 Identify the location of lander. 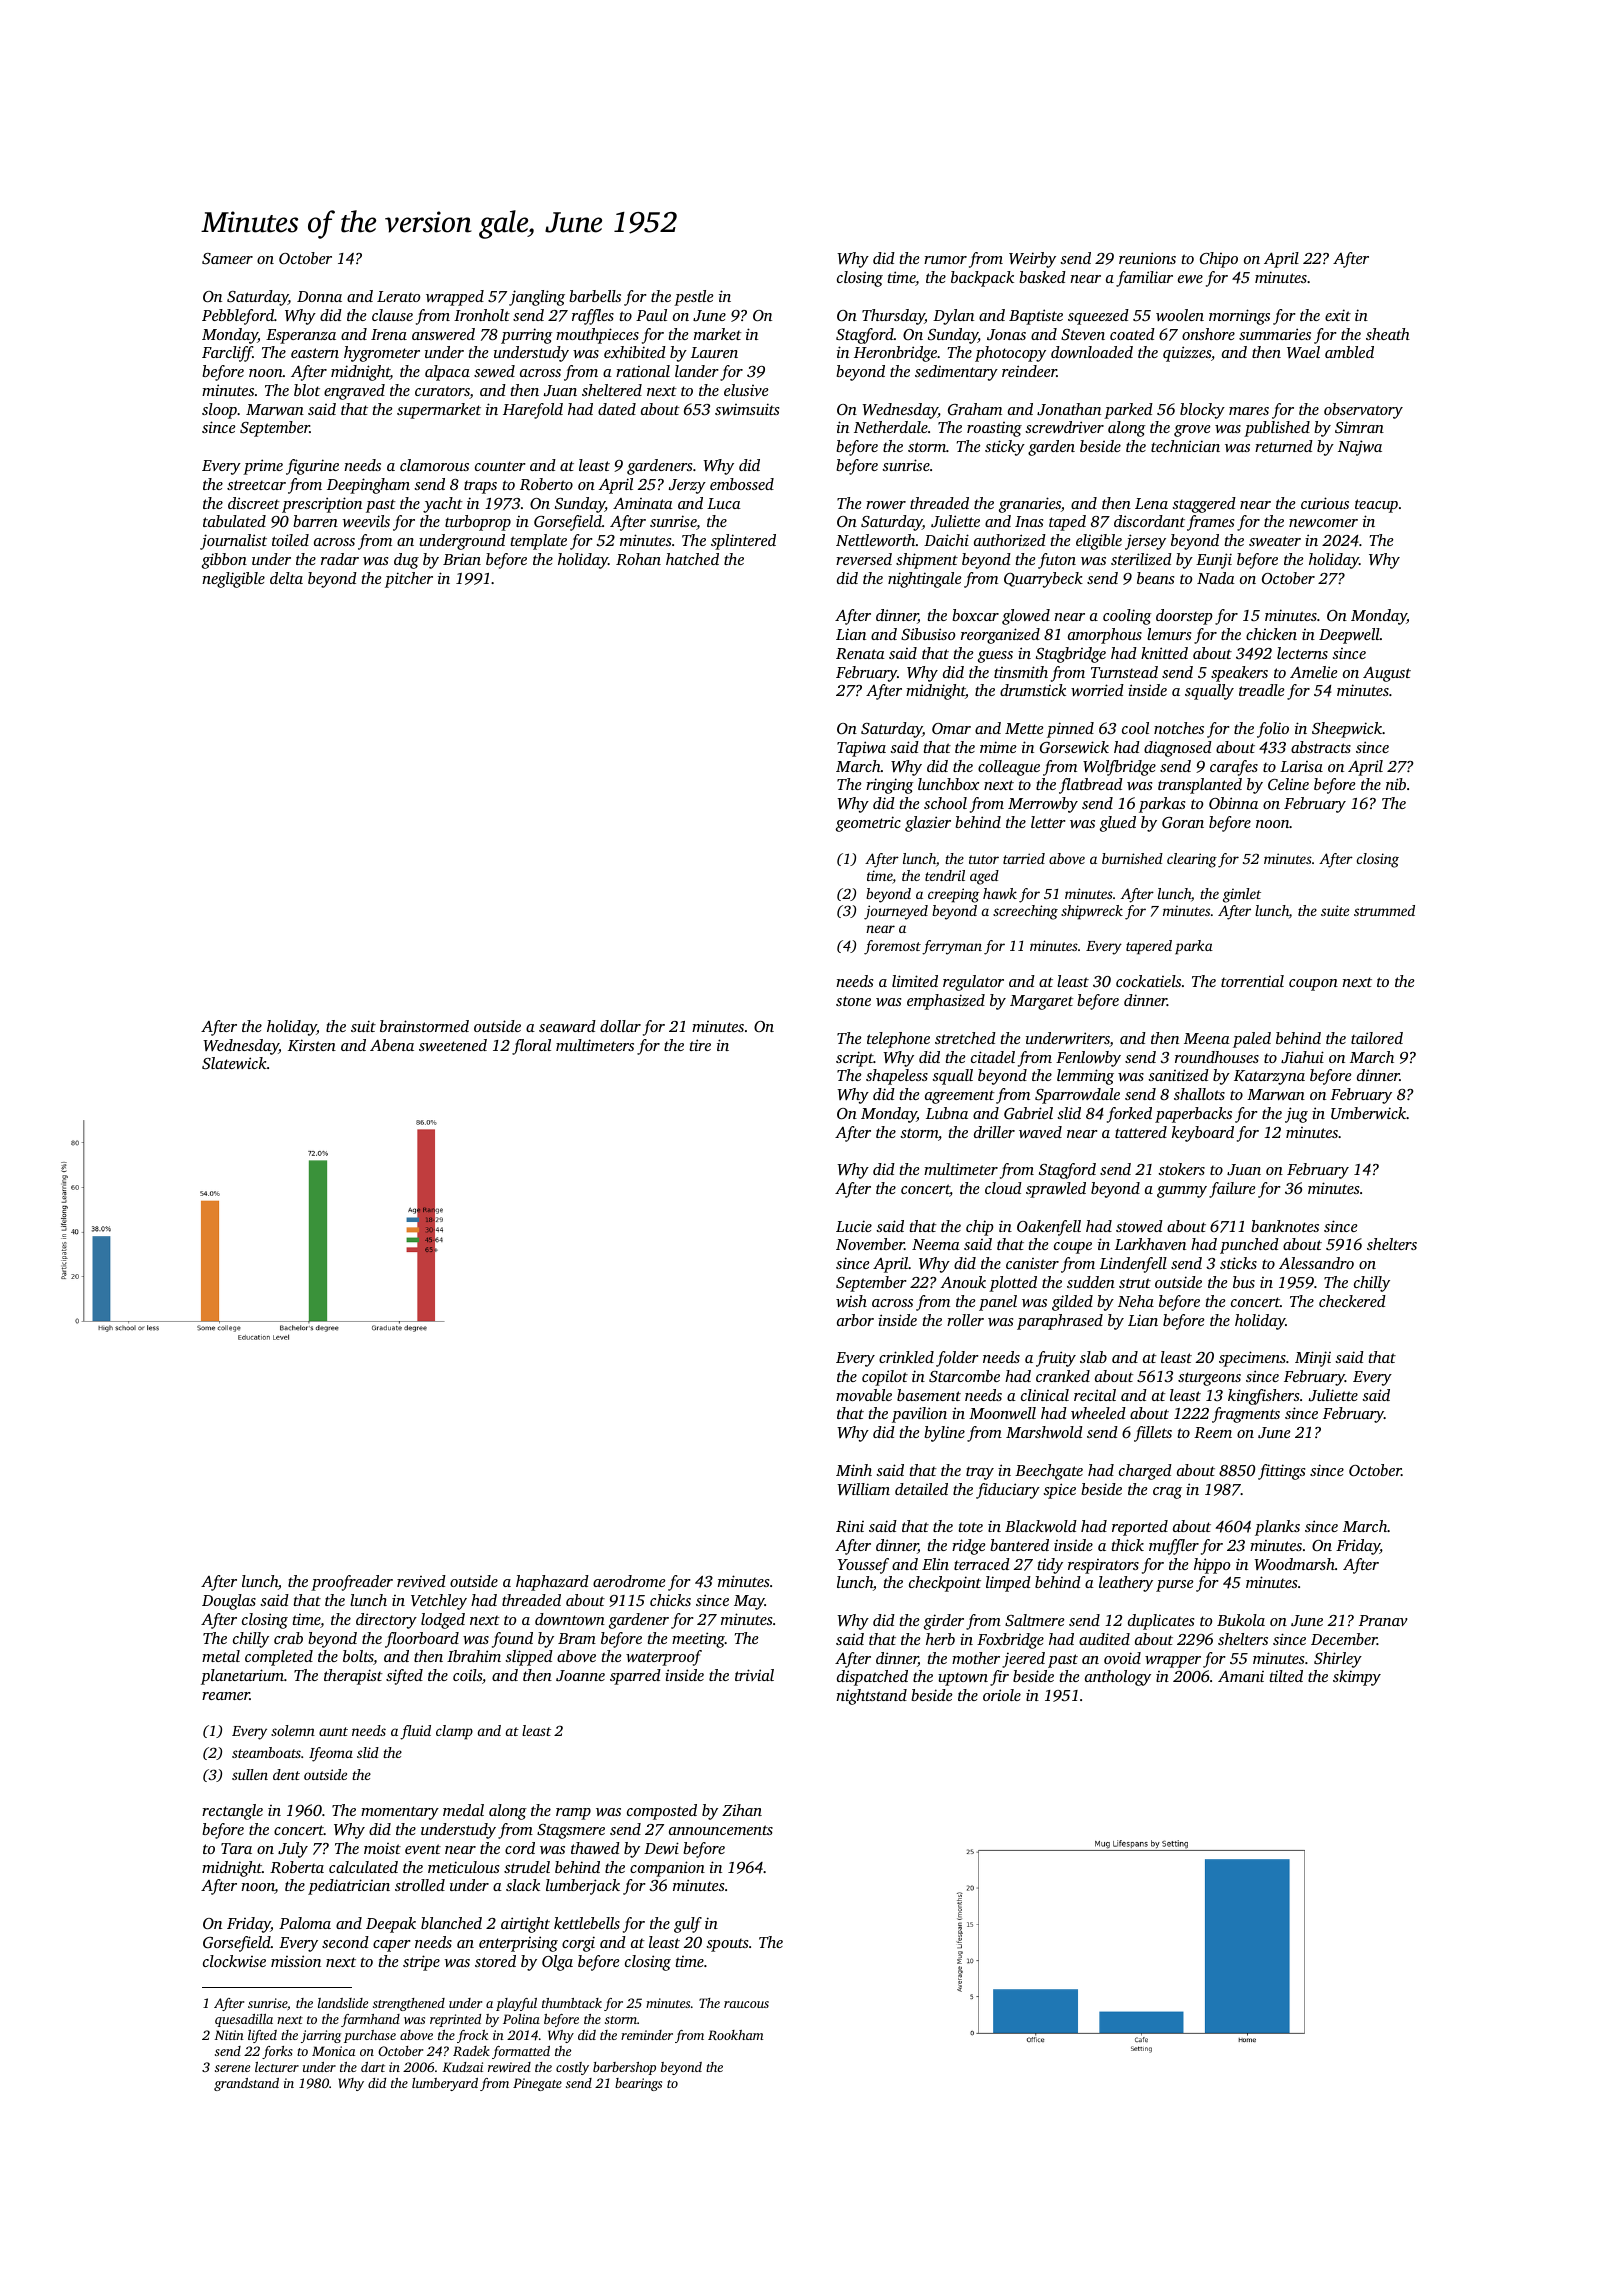
(697, 371).
